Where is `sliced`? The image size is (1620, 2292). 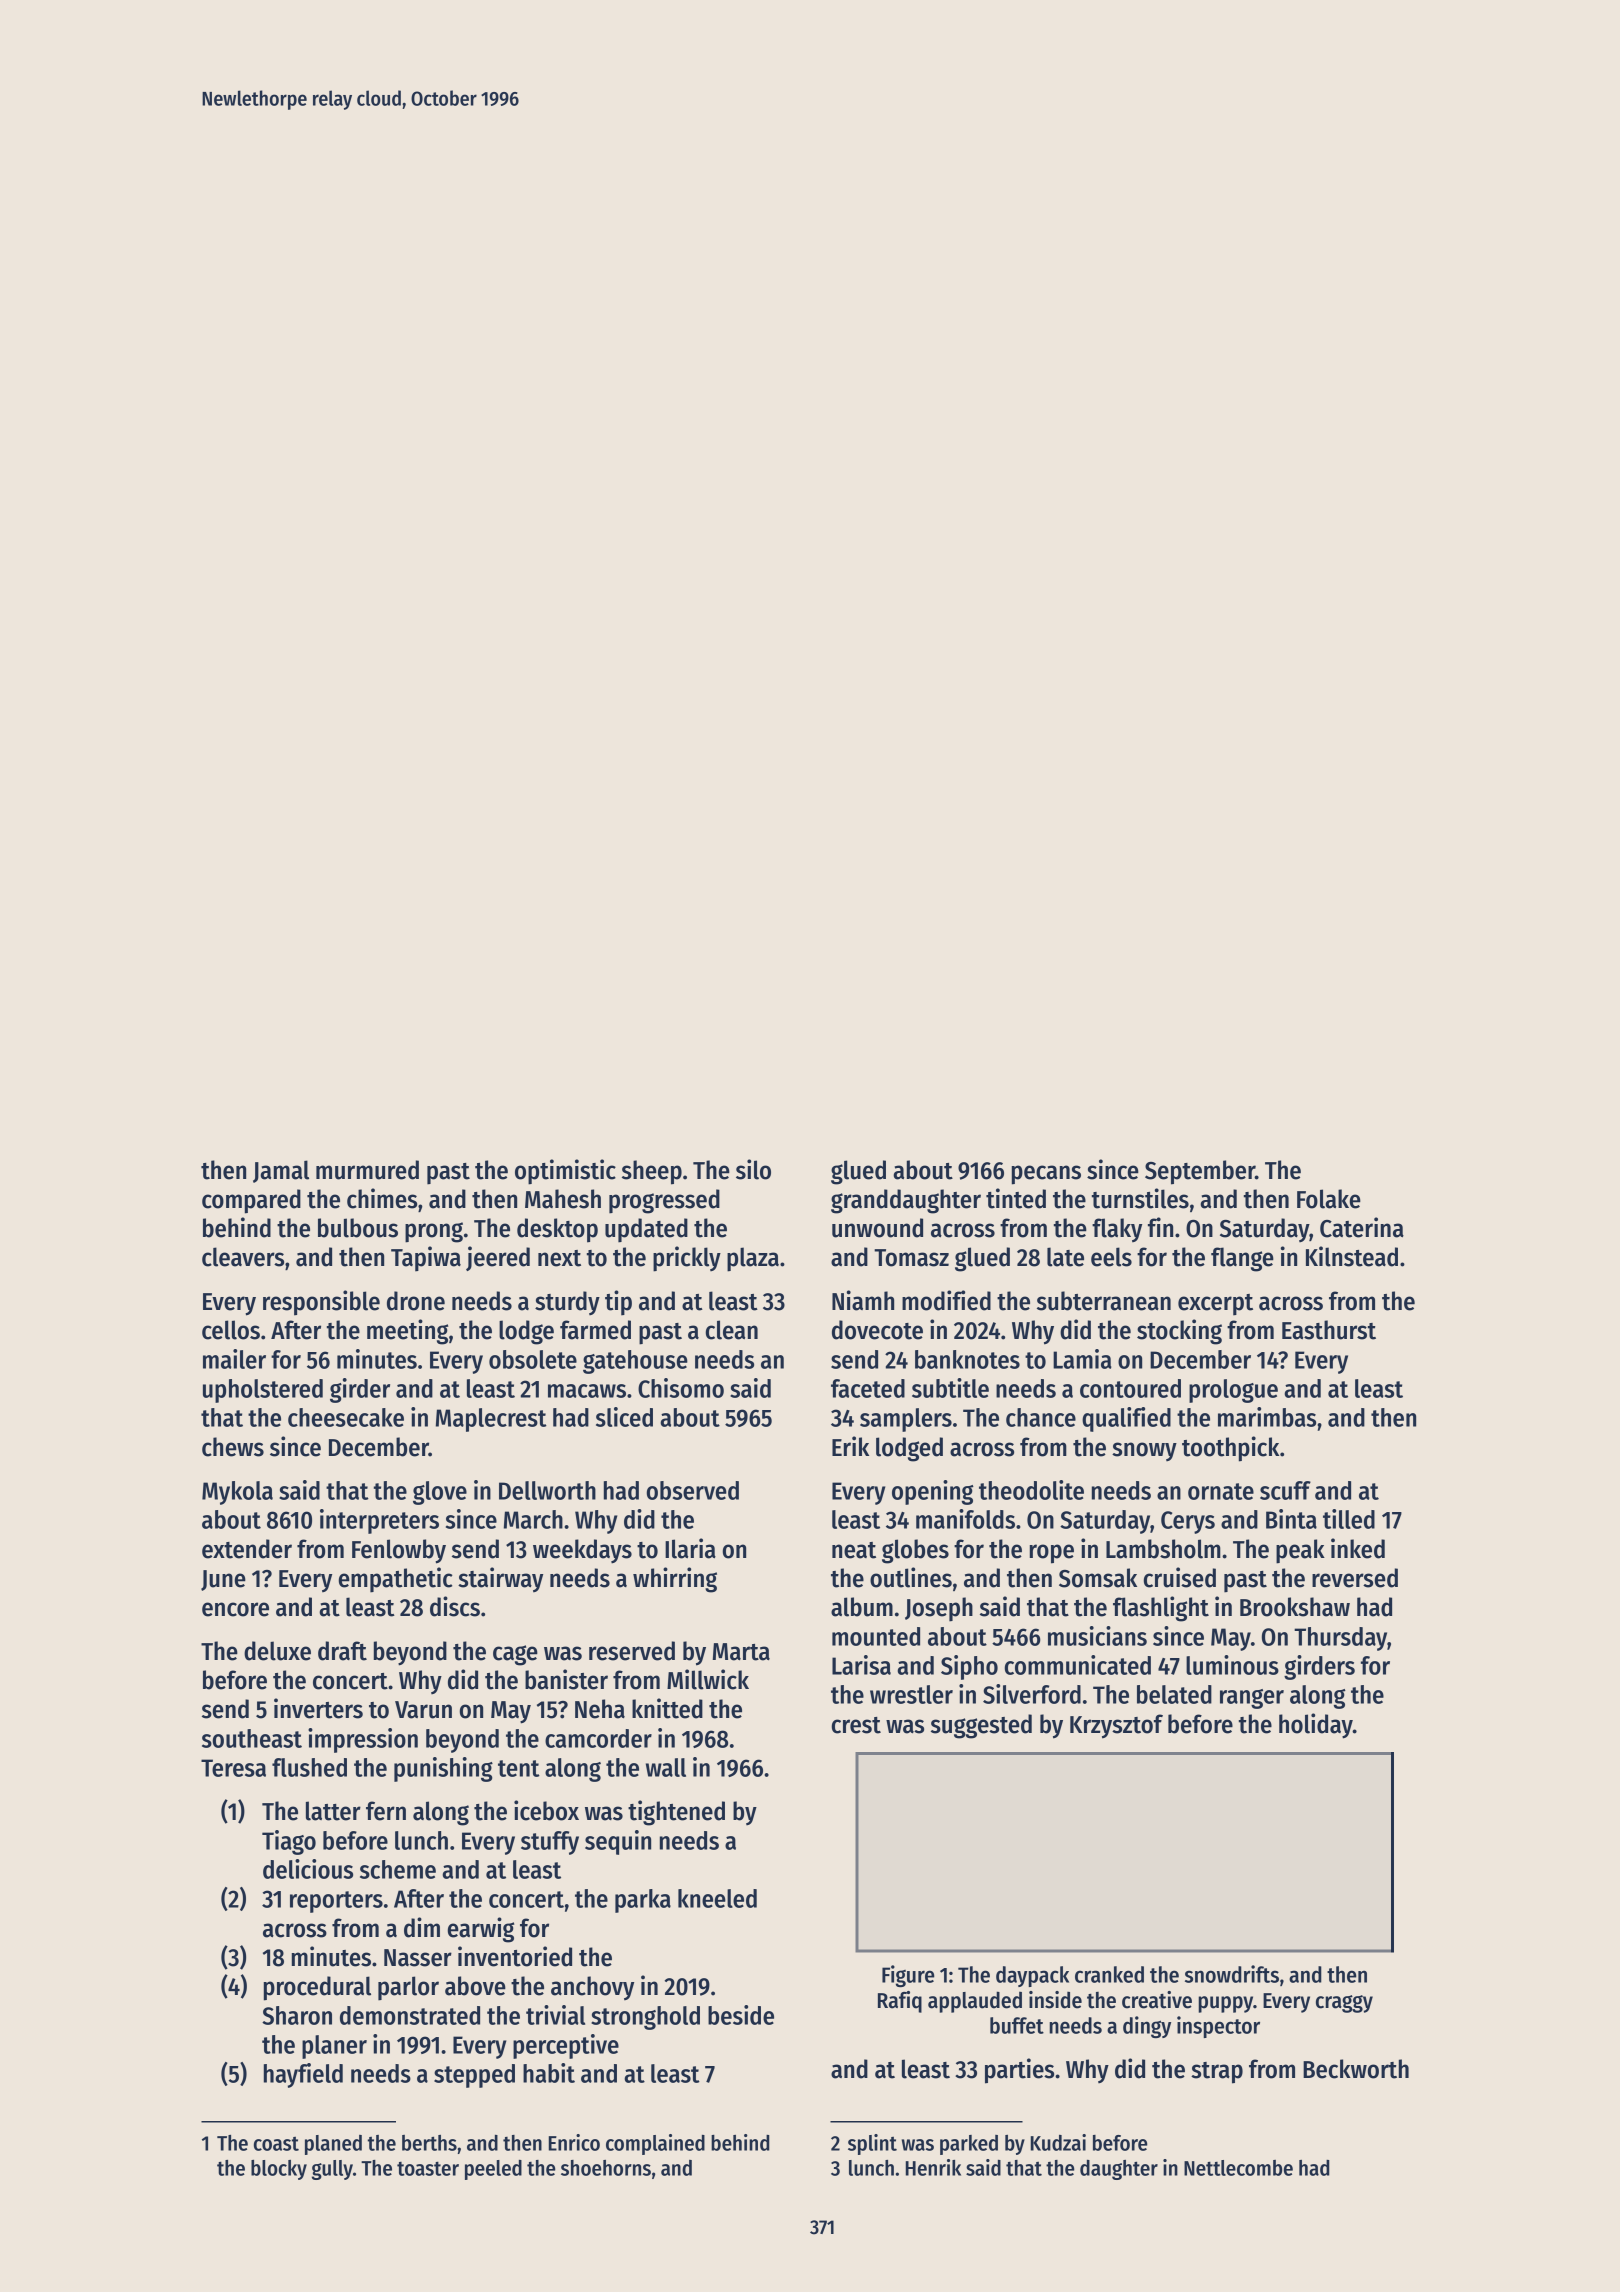 sliced is located at coordinates (624, 1417).
